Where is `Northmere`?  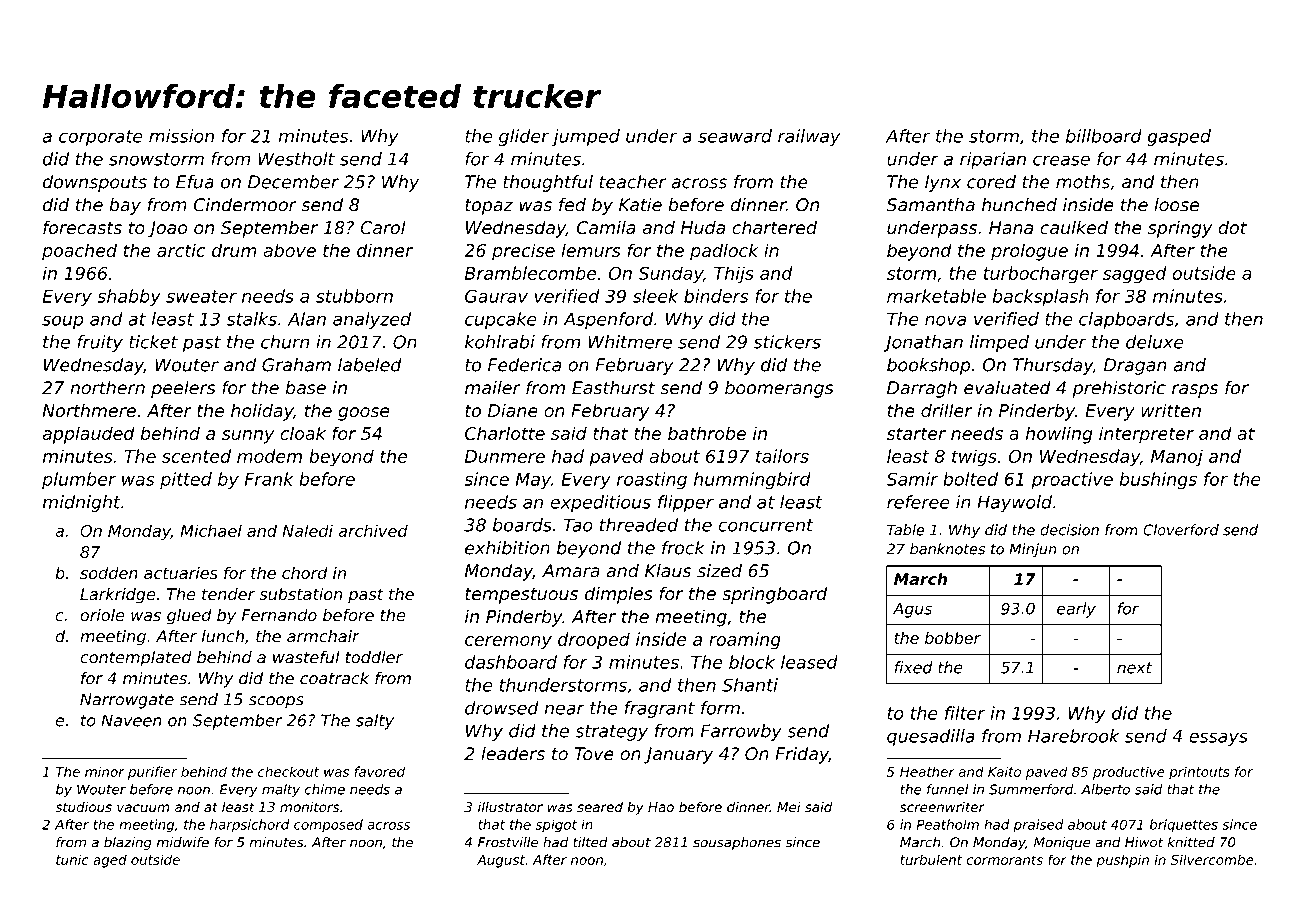 Northmere is located at coordinates (89, 410).
